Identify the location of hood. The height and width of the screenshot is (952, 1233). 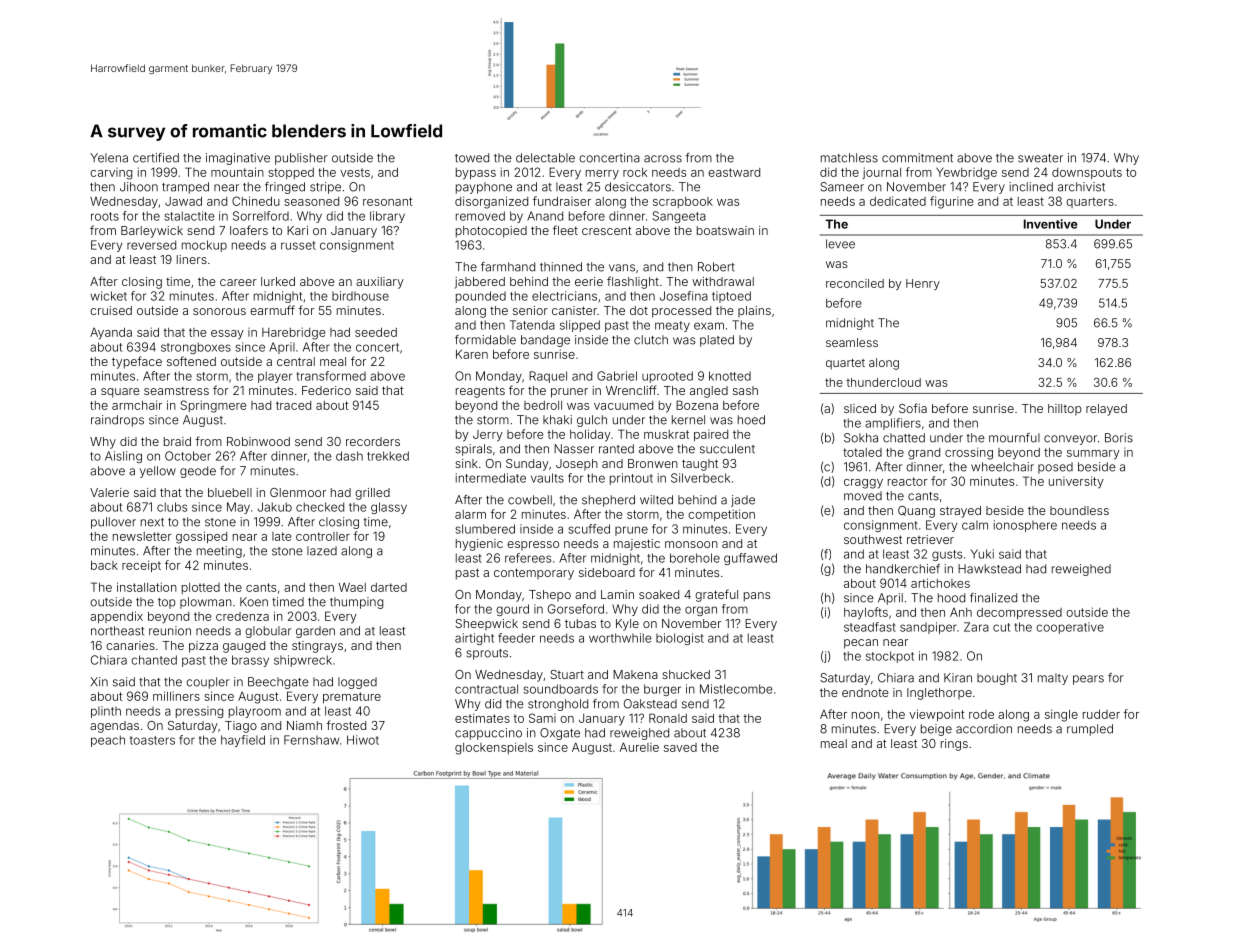
(951, 598).
